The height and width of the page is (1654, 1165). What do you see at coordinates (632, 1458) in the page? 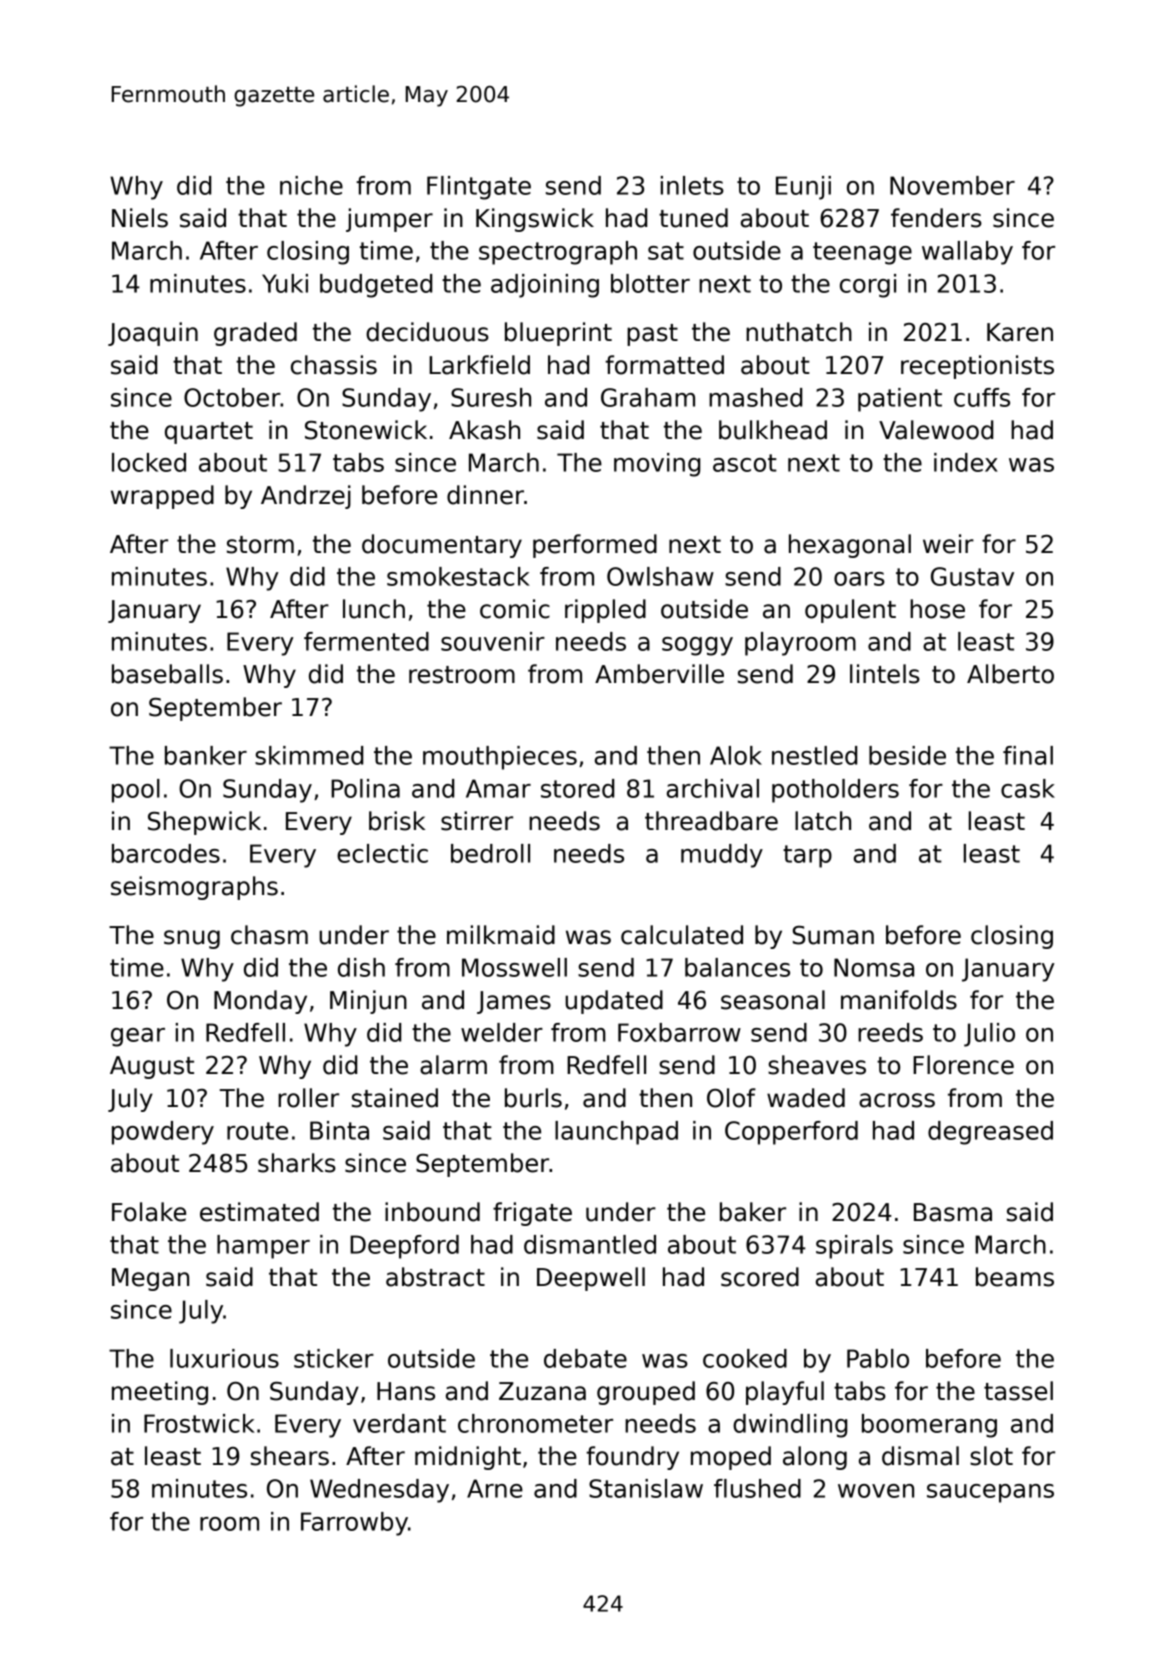
I see `foundry` at bounding box center [632, 1458].
